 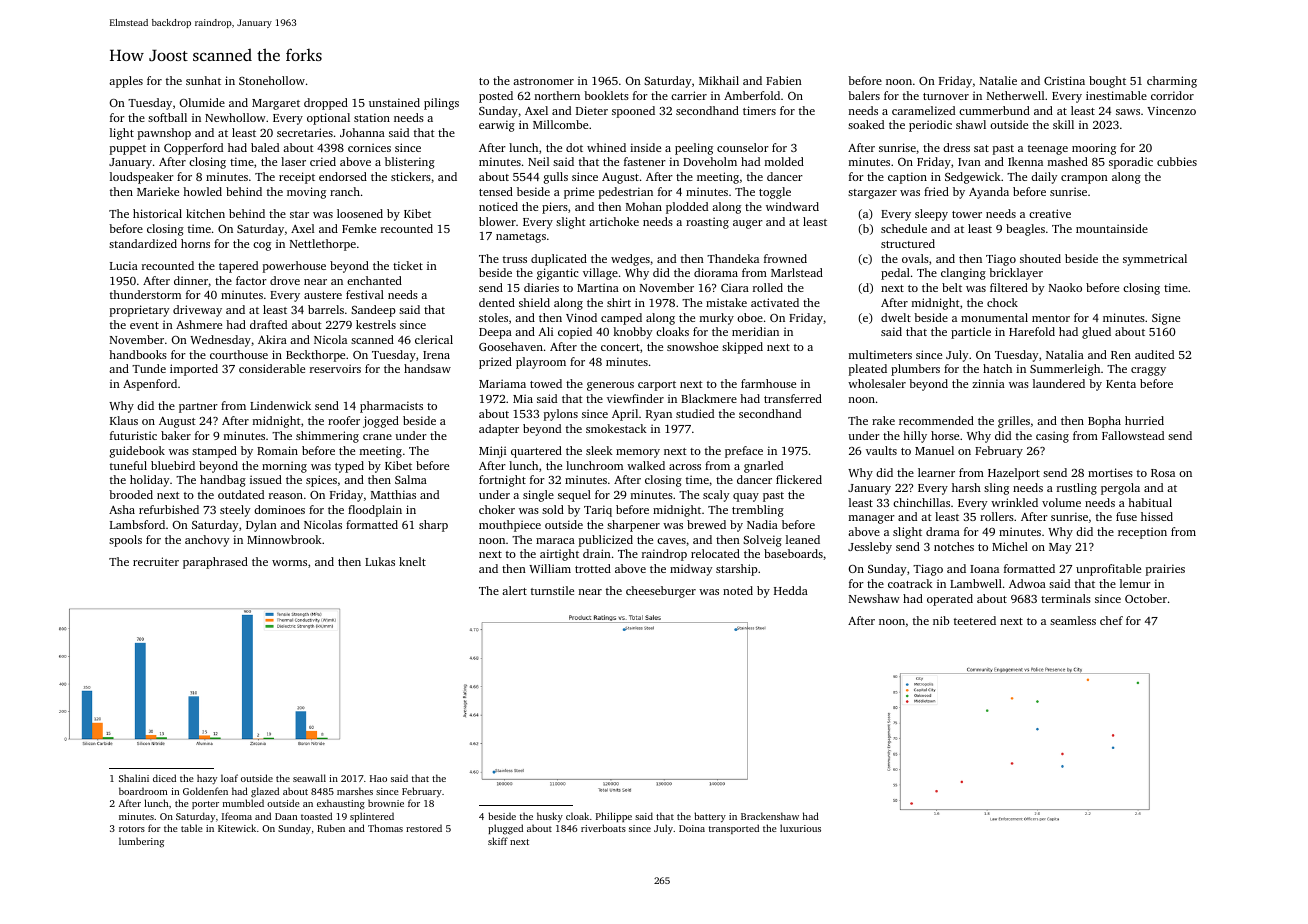 What do you see at coordinates (997, 516) in the screenshot?
I see `rollers` at bounding box center [997, 516].
